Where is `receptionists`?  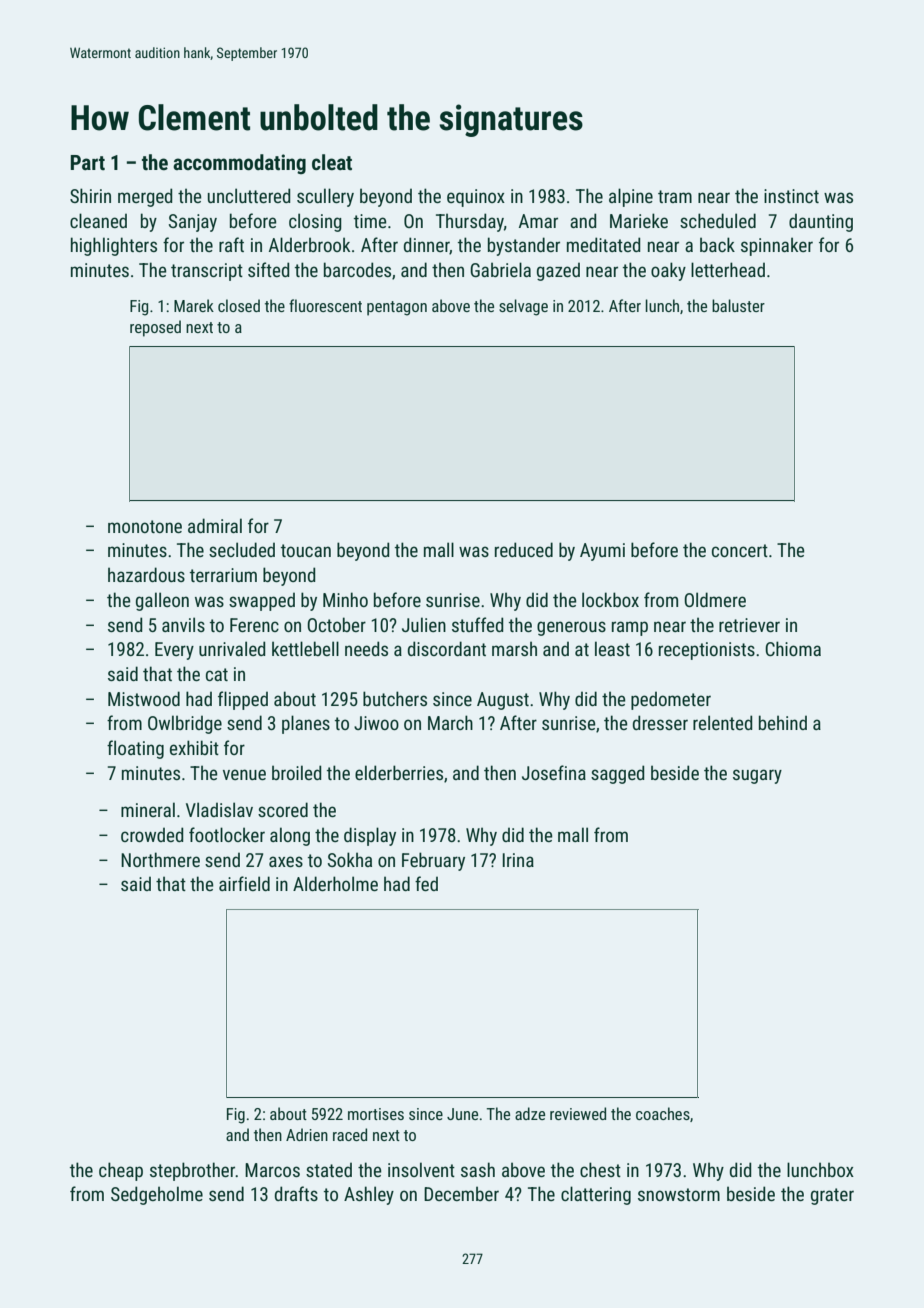
receptionists is located at coordinates (707, 651).
